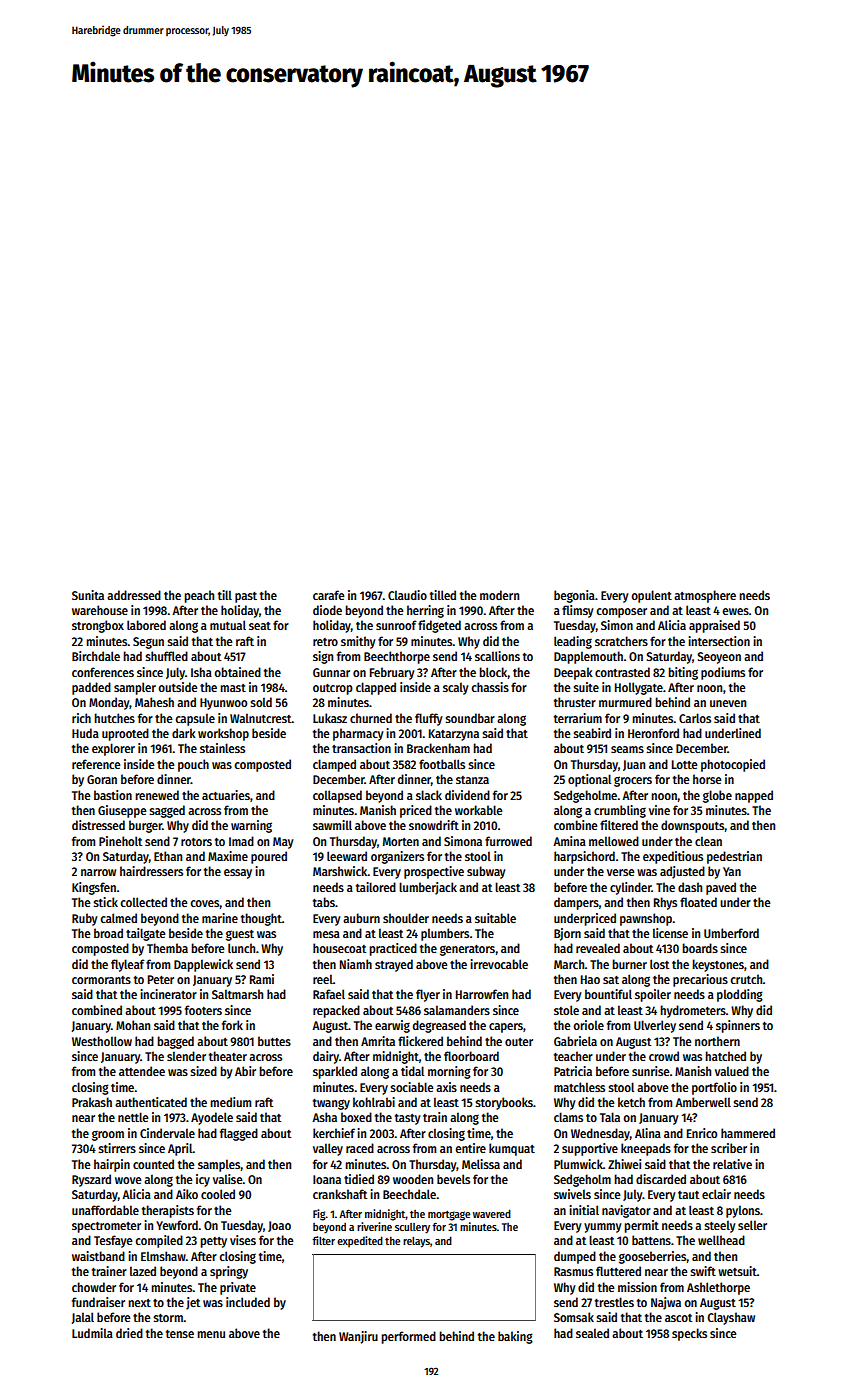 The image size is (849, 1400). I want to click on Claudio, so click(407, 595).
